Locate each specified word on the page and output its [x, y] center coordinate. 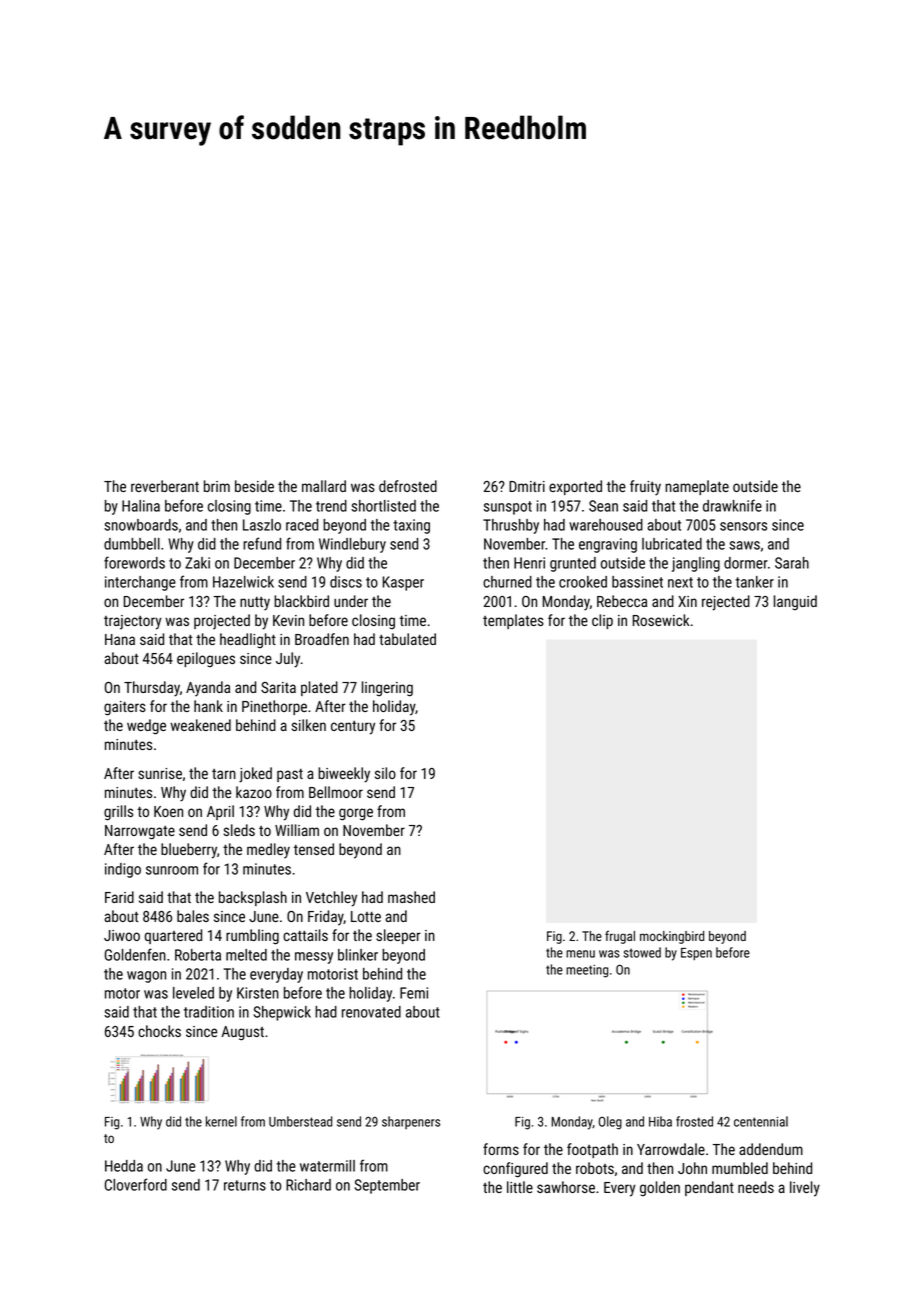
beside [254, 486]
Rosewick [661, 620]
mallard [324, 486]
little [520, 1187]
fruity [645, 488]
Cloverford [136, 1184]
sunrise [160, 773]
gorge [356, 814]
